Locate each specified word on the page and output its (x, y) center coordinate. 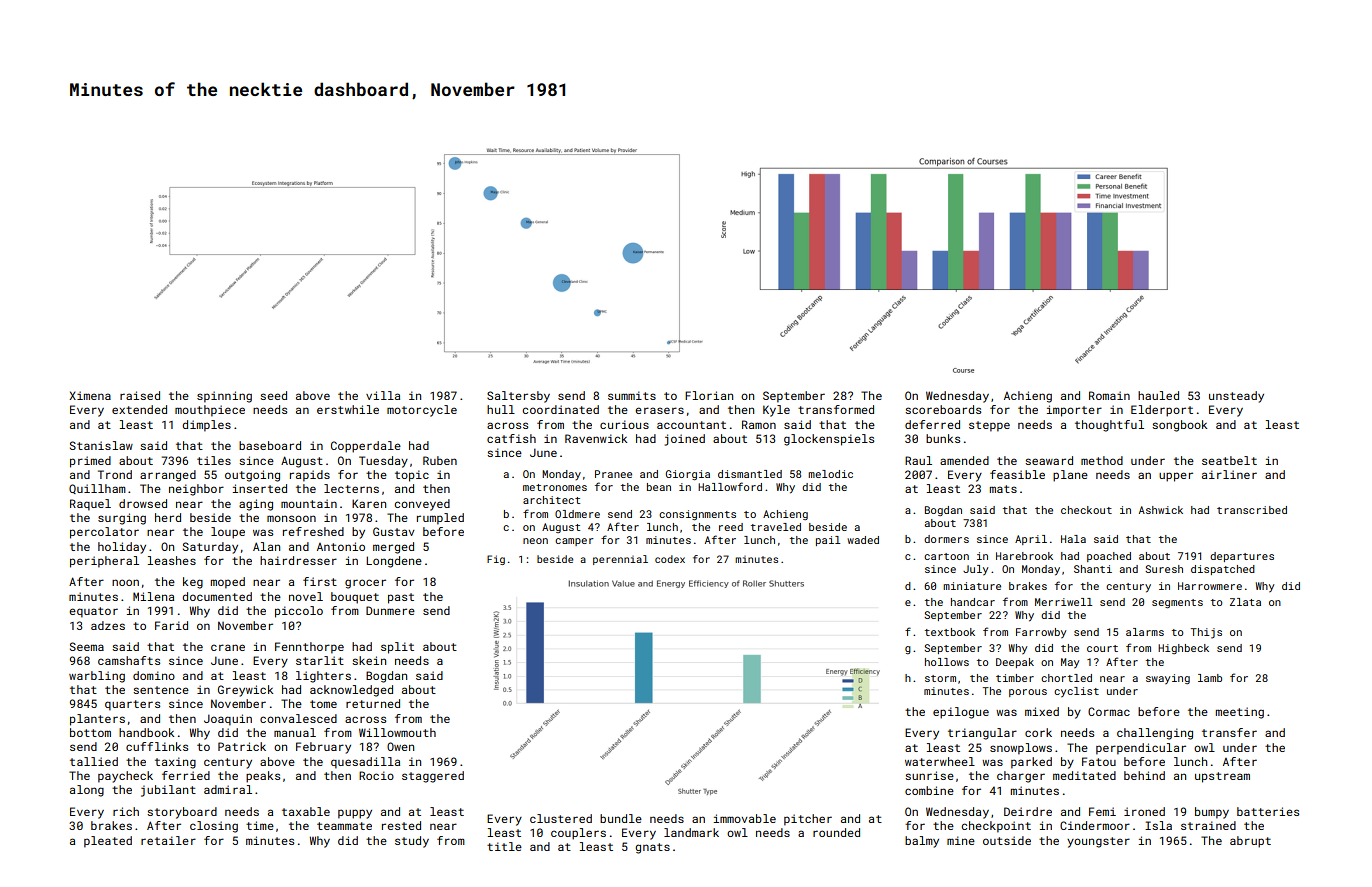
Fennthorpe (309, 648)
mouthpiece (210, 411)
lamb (1210, 678)
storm (940, 678)
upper (1176, 477)
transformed (836, 409)
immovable (745, 818)
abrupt (1250, 842)
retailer (168, 840)
